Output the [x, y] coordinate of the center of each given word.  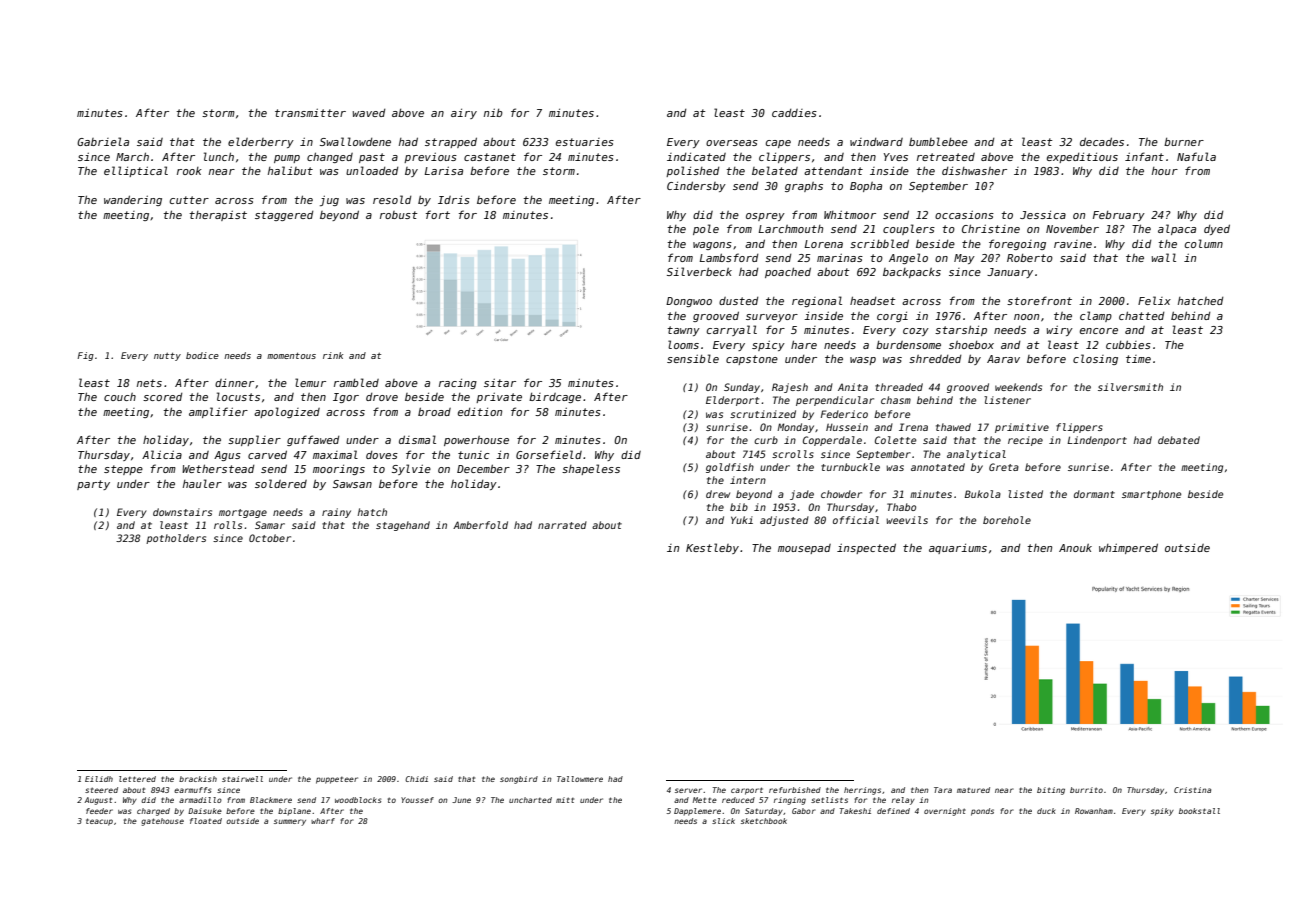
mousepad [804, 549]
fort [438, 214]
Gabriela [103, 141]
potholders [176, 539]
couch [120, 397]
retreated [946, 157]
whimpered [1128, 548]
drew [718, 494]
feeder [99, 811]
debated [1179, 440]
